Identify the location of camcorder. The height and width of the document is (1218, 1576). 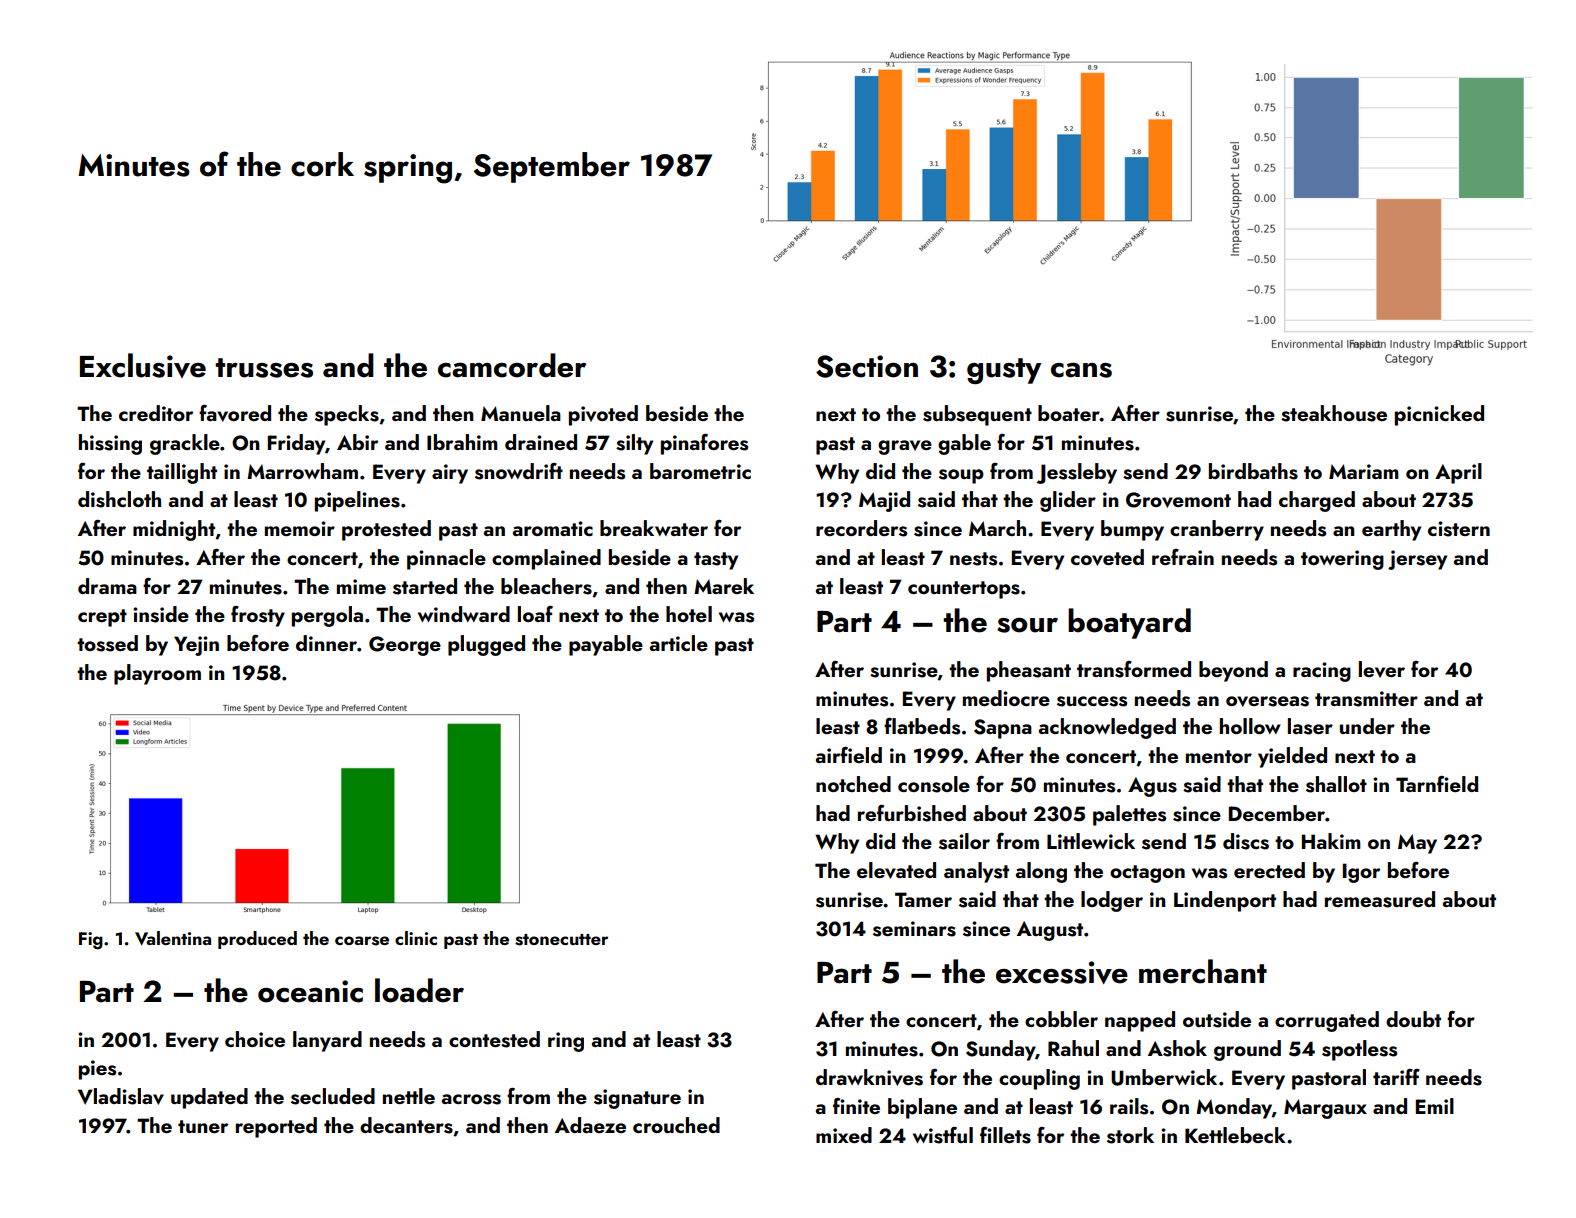
(512, 365).
